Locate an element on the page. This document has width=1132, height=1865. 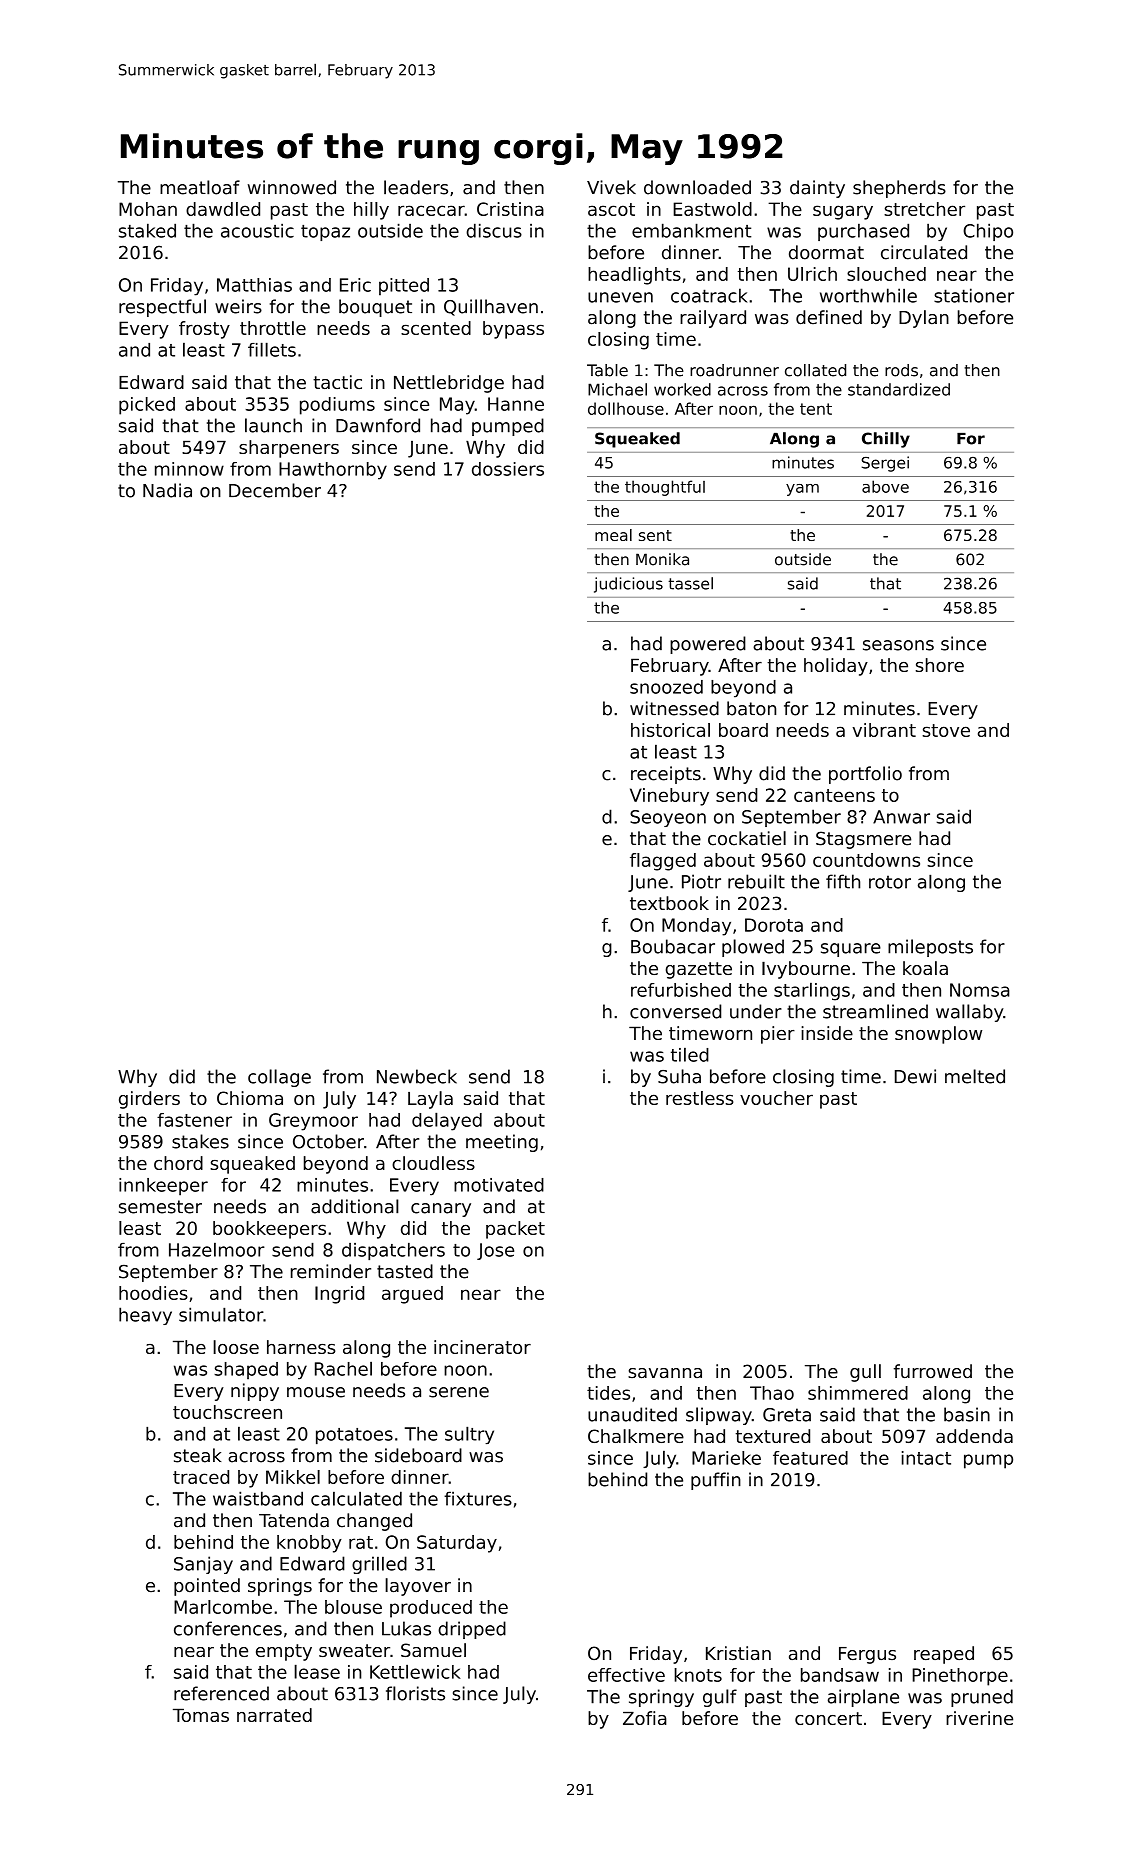
Suha is located at coordinates (679, 1076).
